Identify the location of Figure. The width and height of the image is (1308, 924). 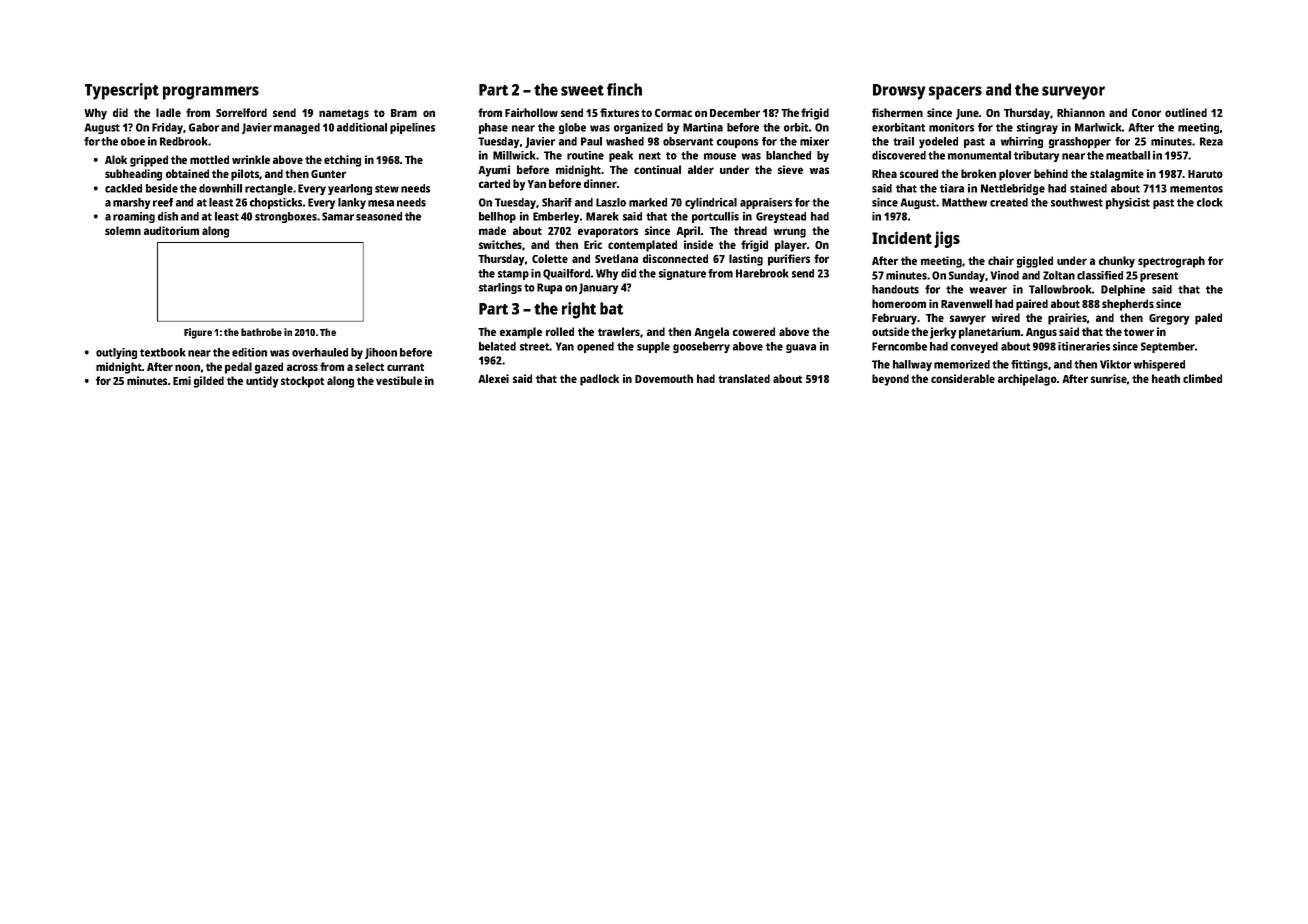
(198, 333).
